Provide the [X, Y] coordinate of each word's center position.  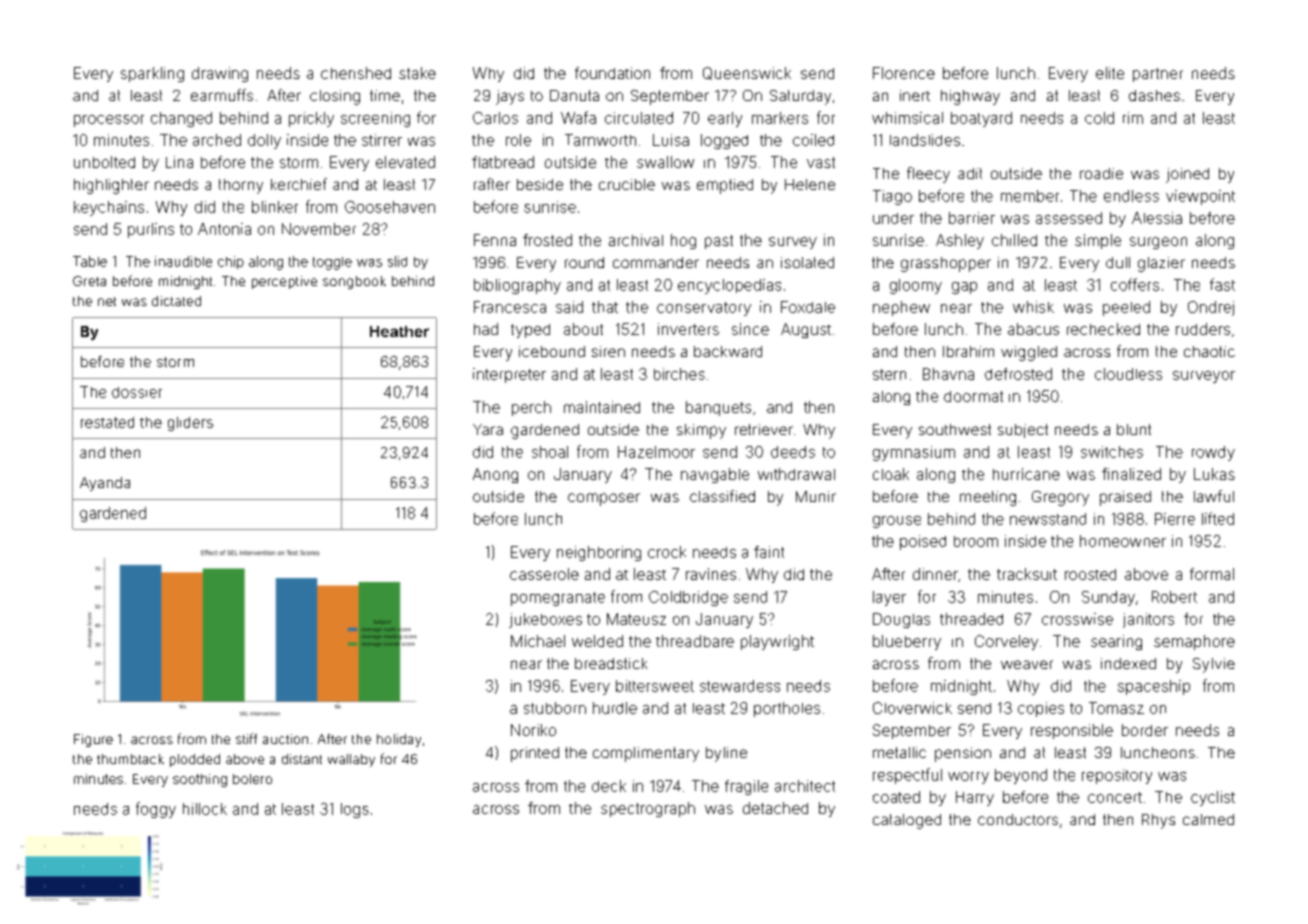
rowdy [1213, 453]
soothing [200, 780]
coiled [813, 140]
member [1030, 196]
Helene [810, 184]
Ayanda [105, 484]
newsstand [1048, 519]
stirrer [382, 140]
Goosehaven [390, 207]
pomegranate [558, 599]
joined [1187, 175]
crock [667, 552]
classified [722, 496]
